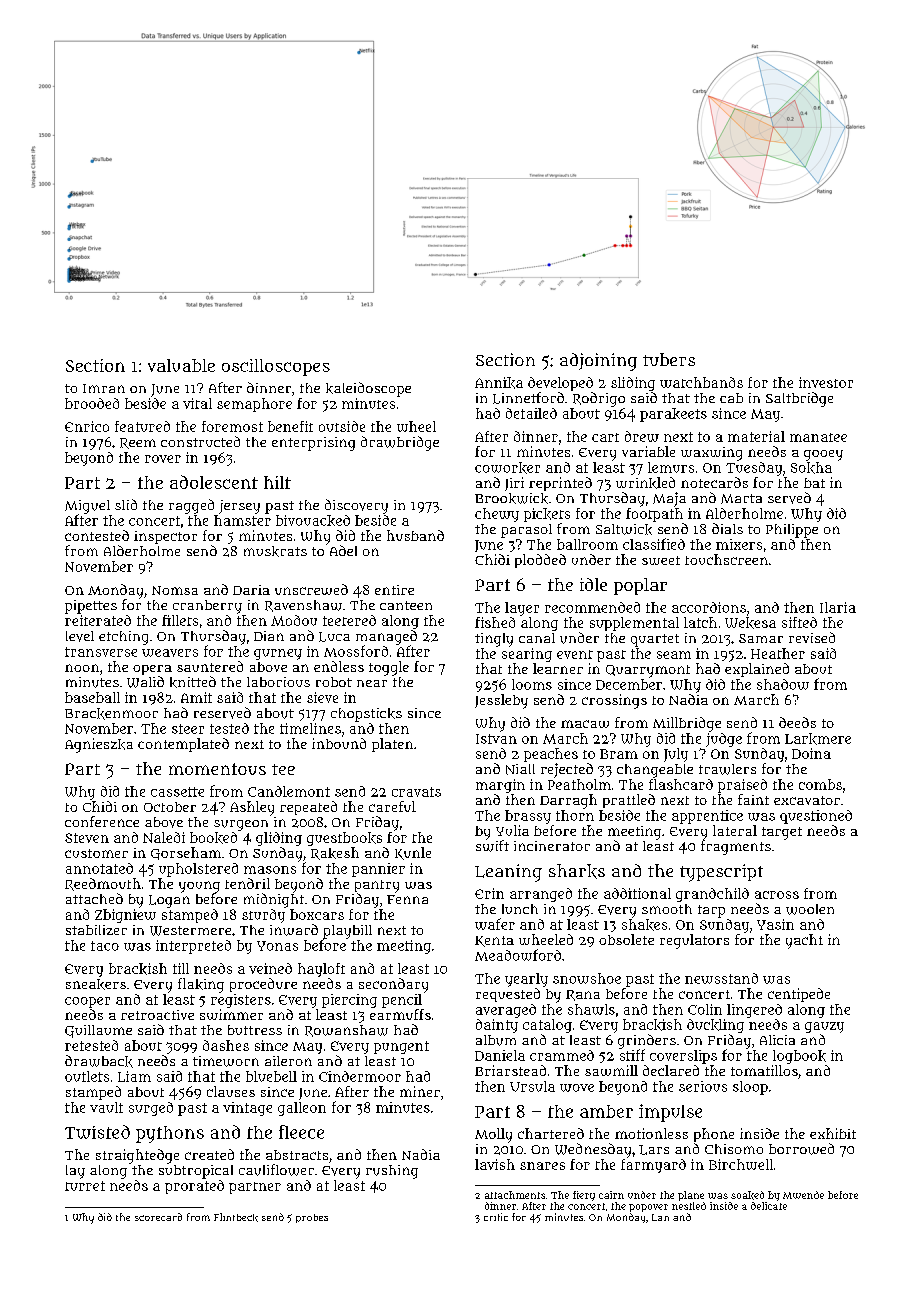 Image resolution: width=924 pixels, height=1308 pixels. I want to click on Saltbridge, so click(799, 399).
